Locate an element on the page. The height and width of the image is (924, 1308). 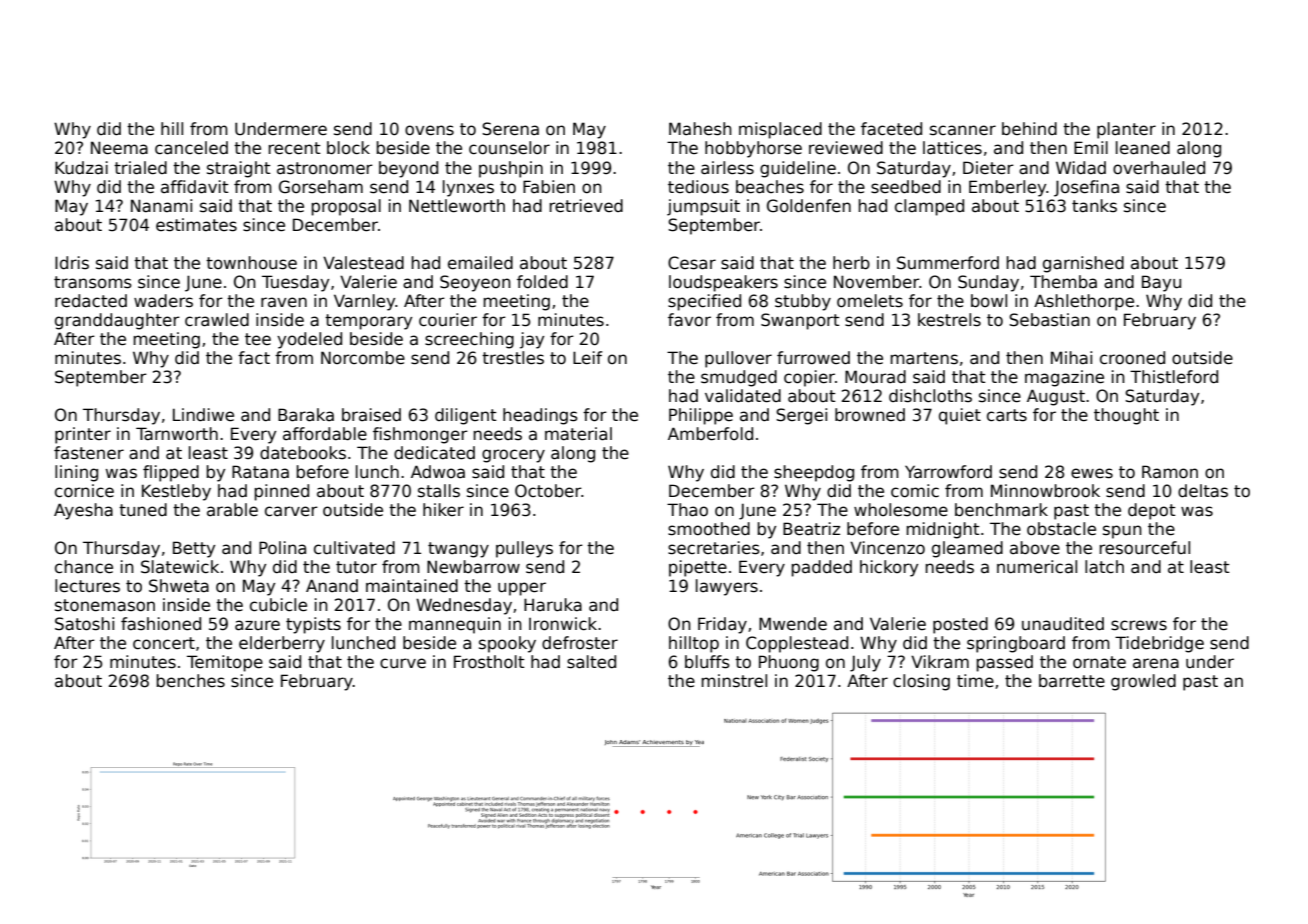
braised is located at coordinates (371, 415).
